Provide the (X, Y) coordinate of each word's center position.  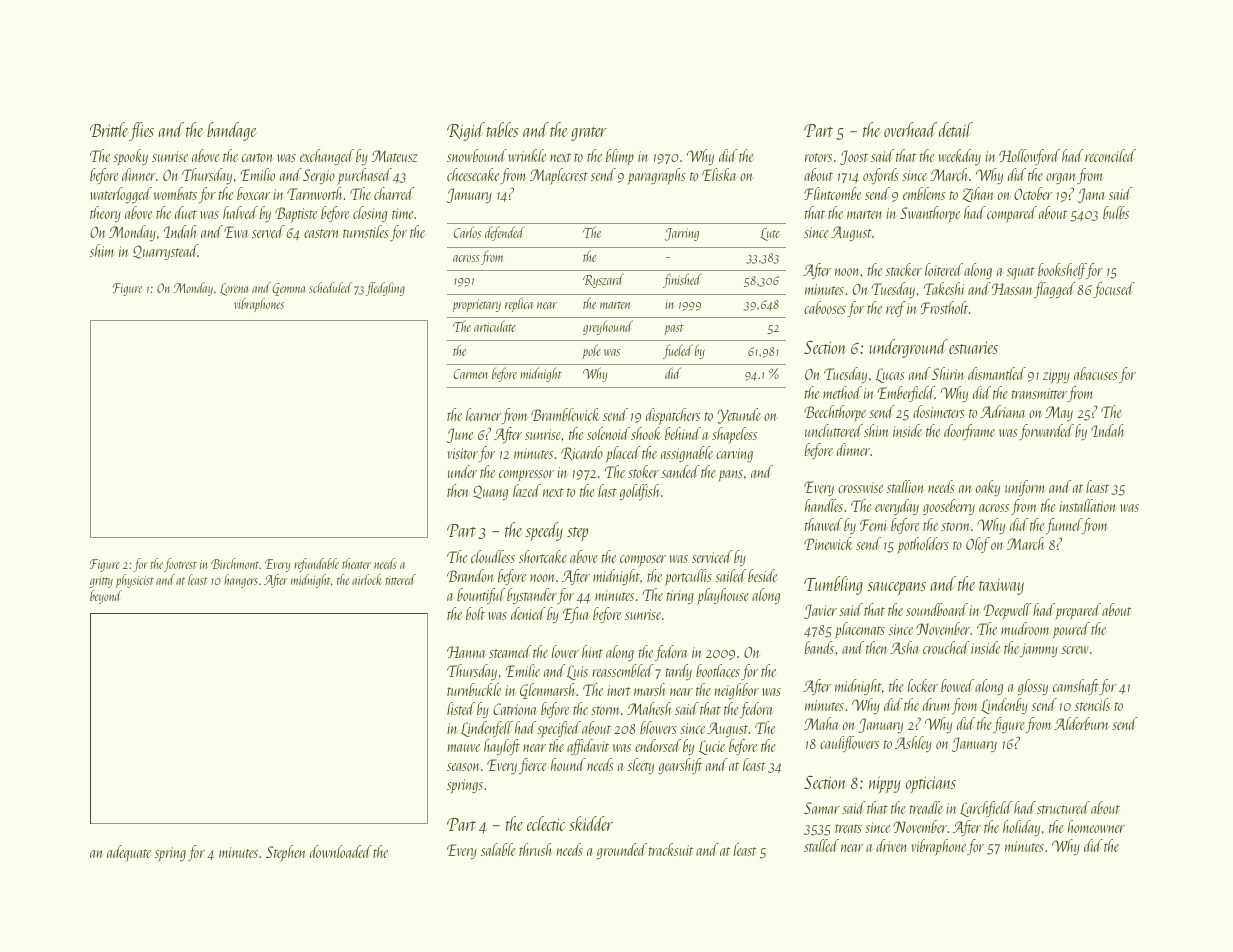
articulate (495, 326)
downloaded (341, 851)
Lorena (234, 289)
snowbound (477, 155)
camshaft (1076, 687)
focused (1114, 290)
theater (356, 563)
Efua (575, 615)
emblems (924, 193)
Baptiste (296, 215)
